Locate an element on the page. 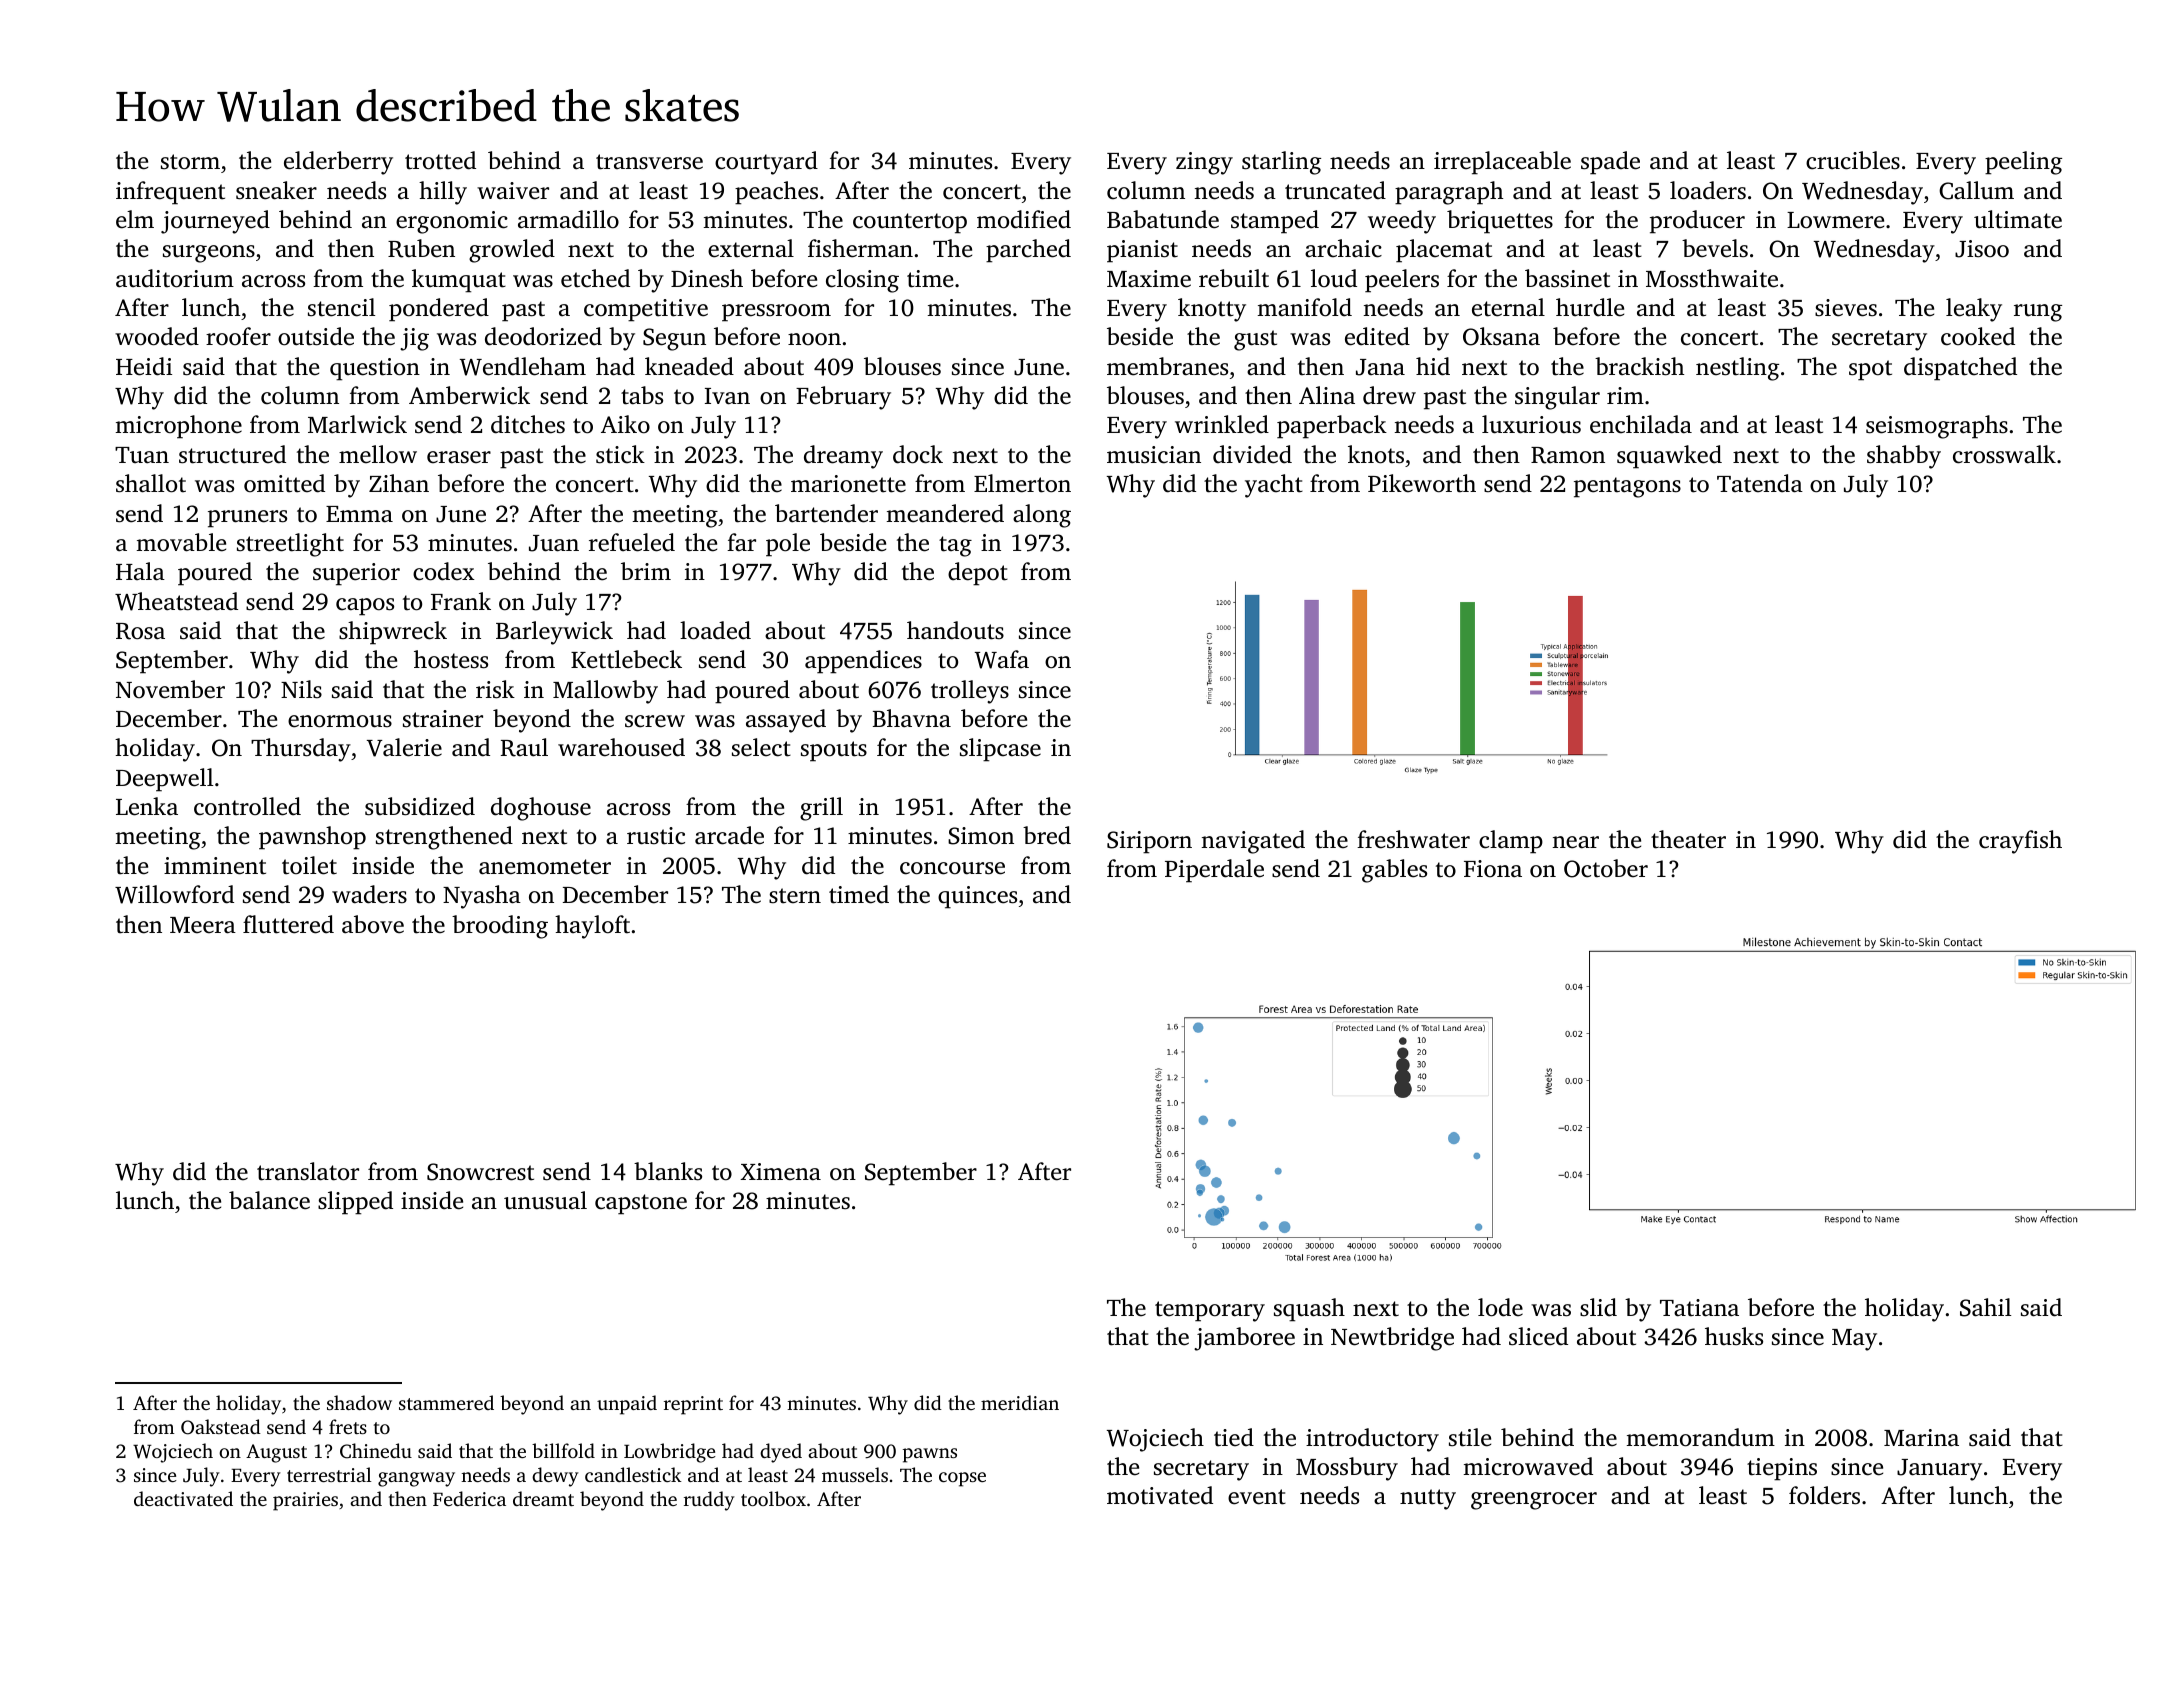 This document has height=1683, width=2178. slipcase is located at coordinates (1000, 750).
